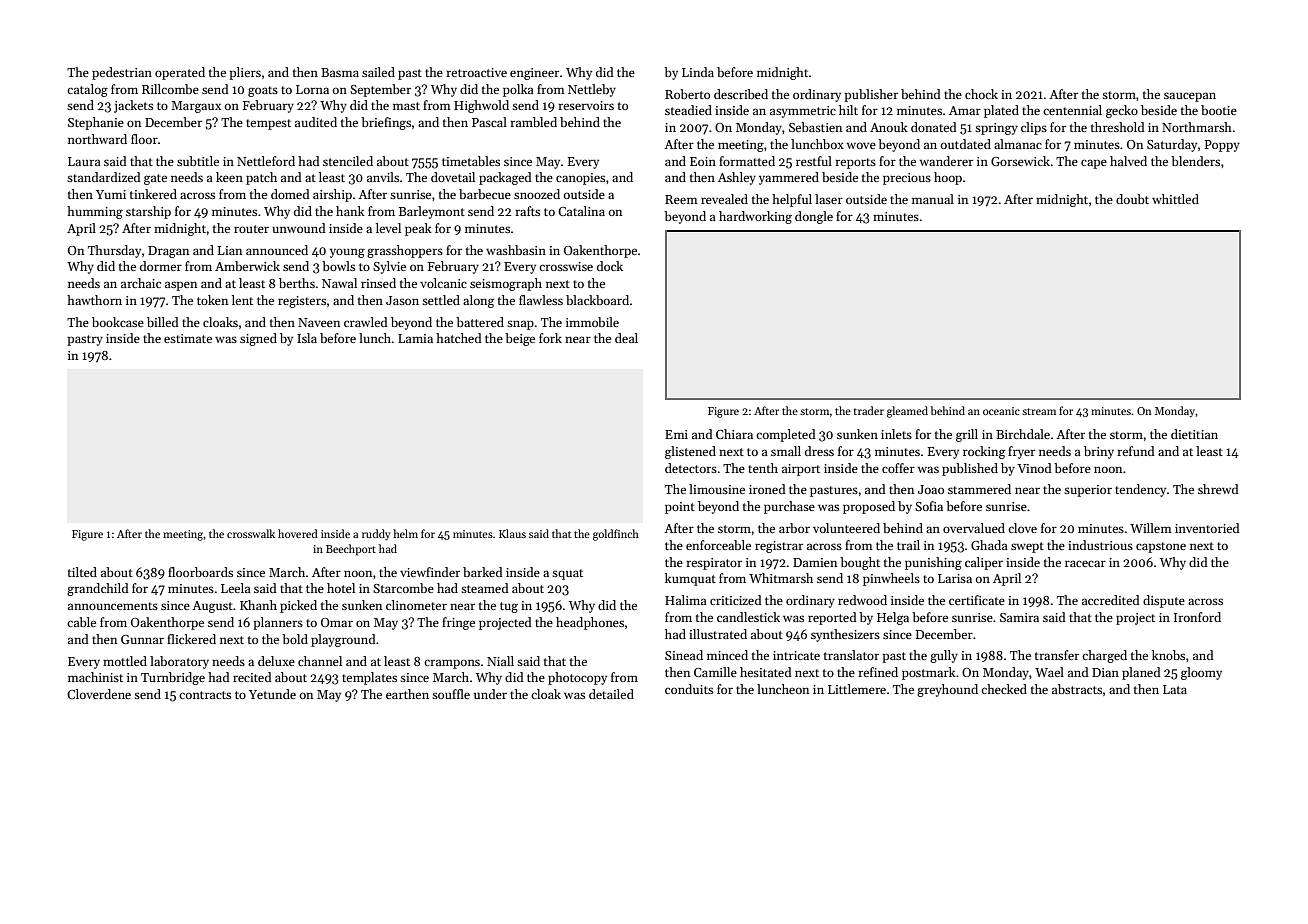 This page has height=924, width=1308. I want to click on doubt, so click(1132, 199).
